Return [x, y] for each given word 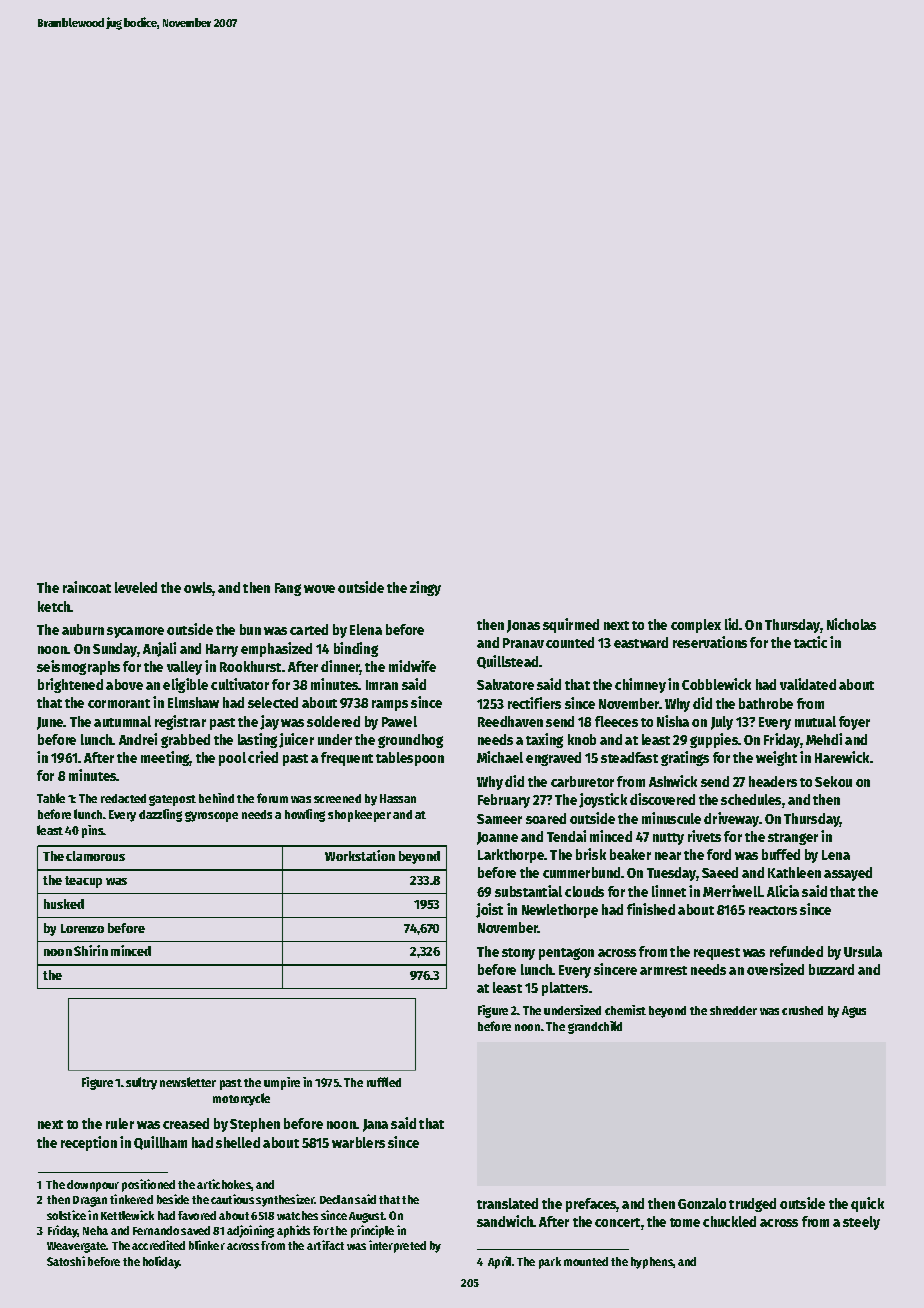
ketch [54, 606]
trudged [752, 1205]
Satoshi [66, 1261]
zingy [425, 588]
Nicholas [851, 624]
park [550, 1263]
